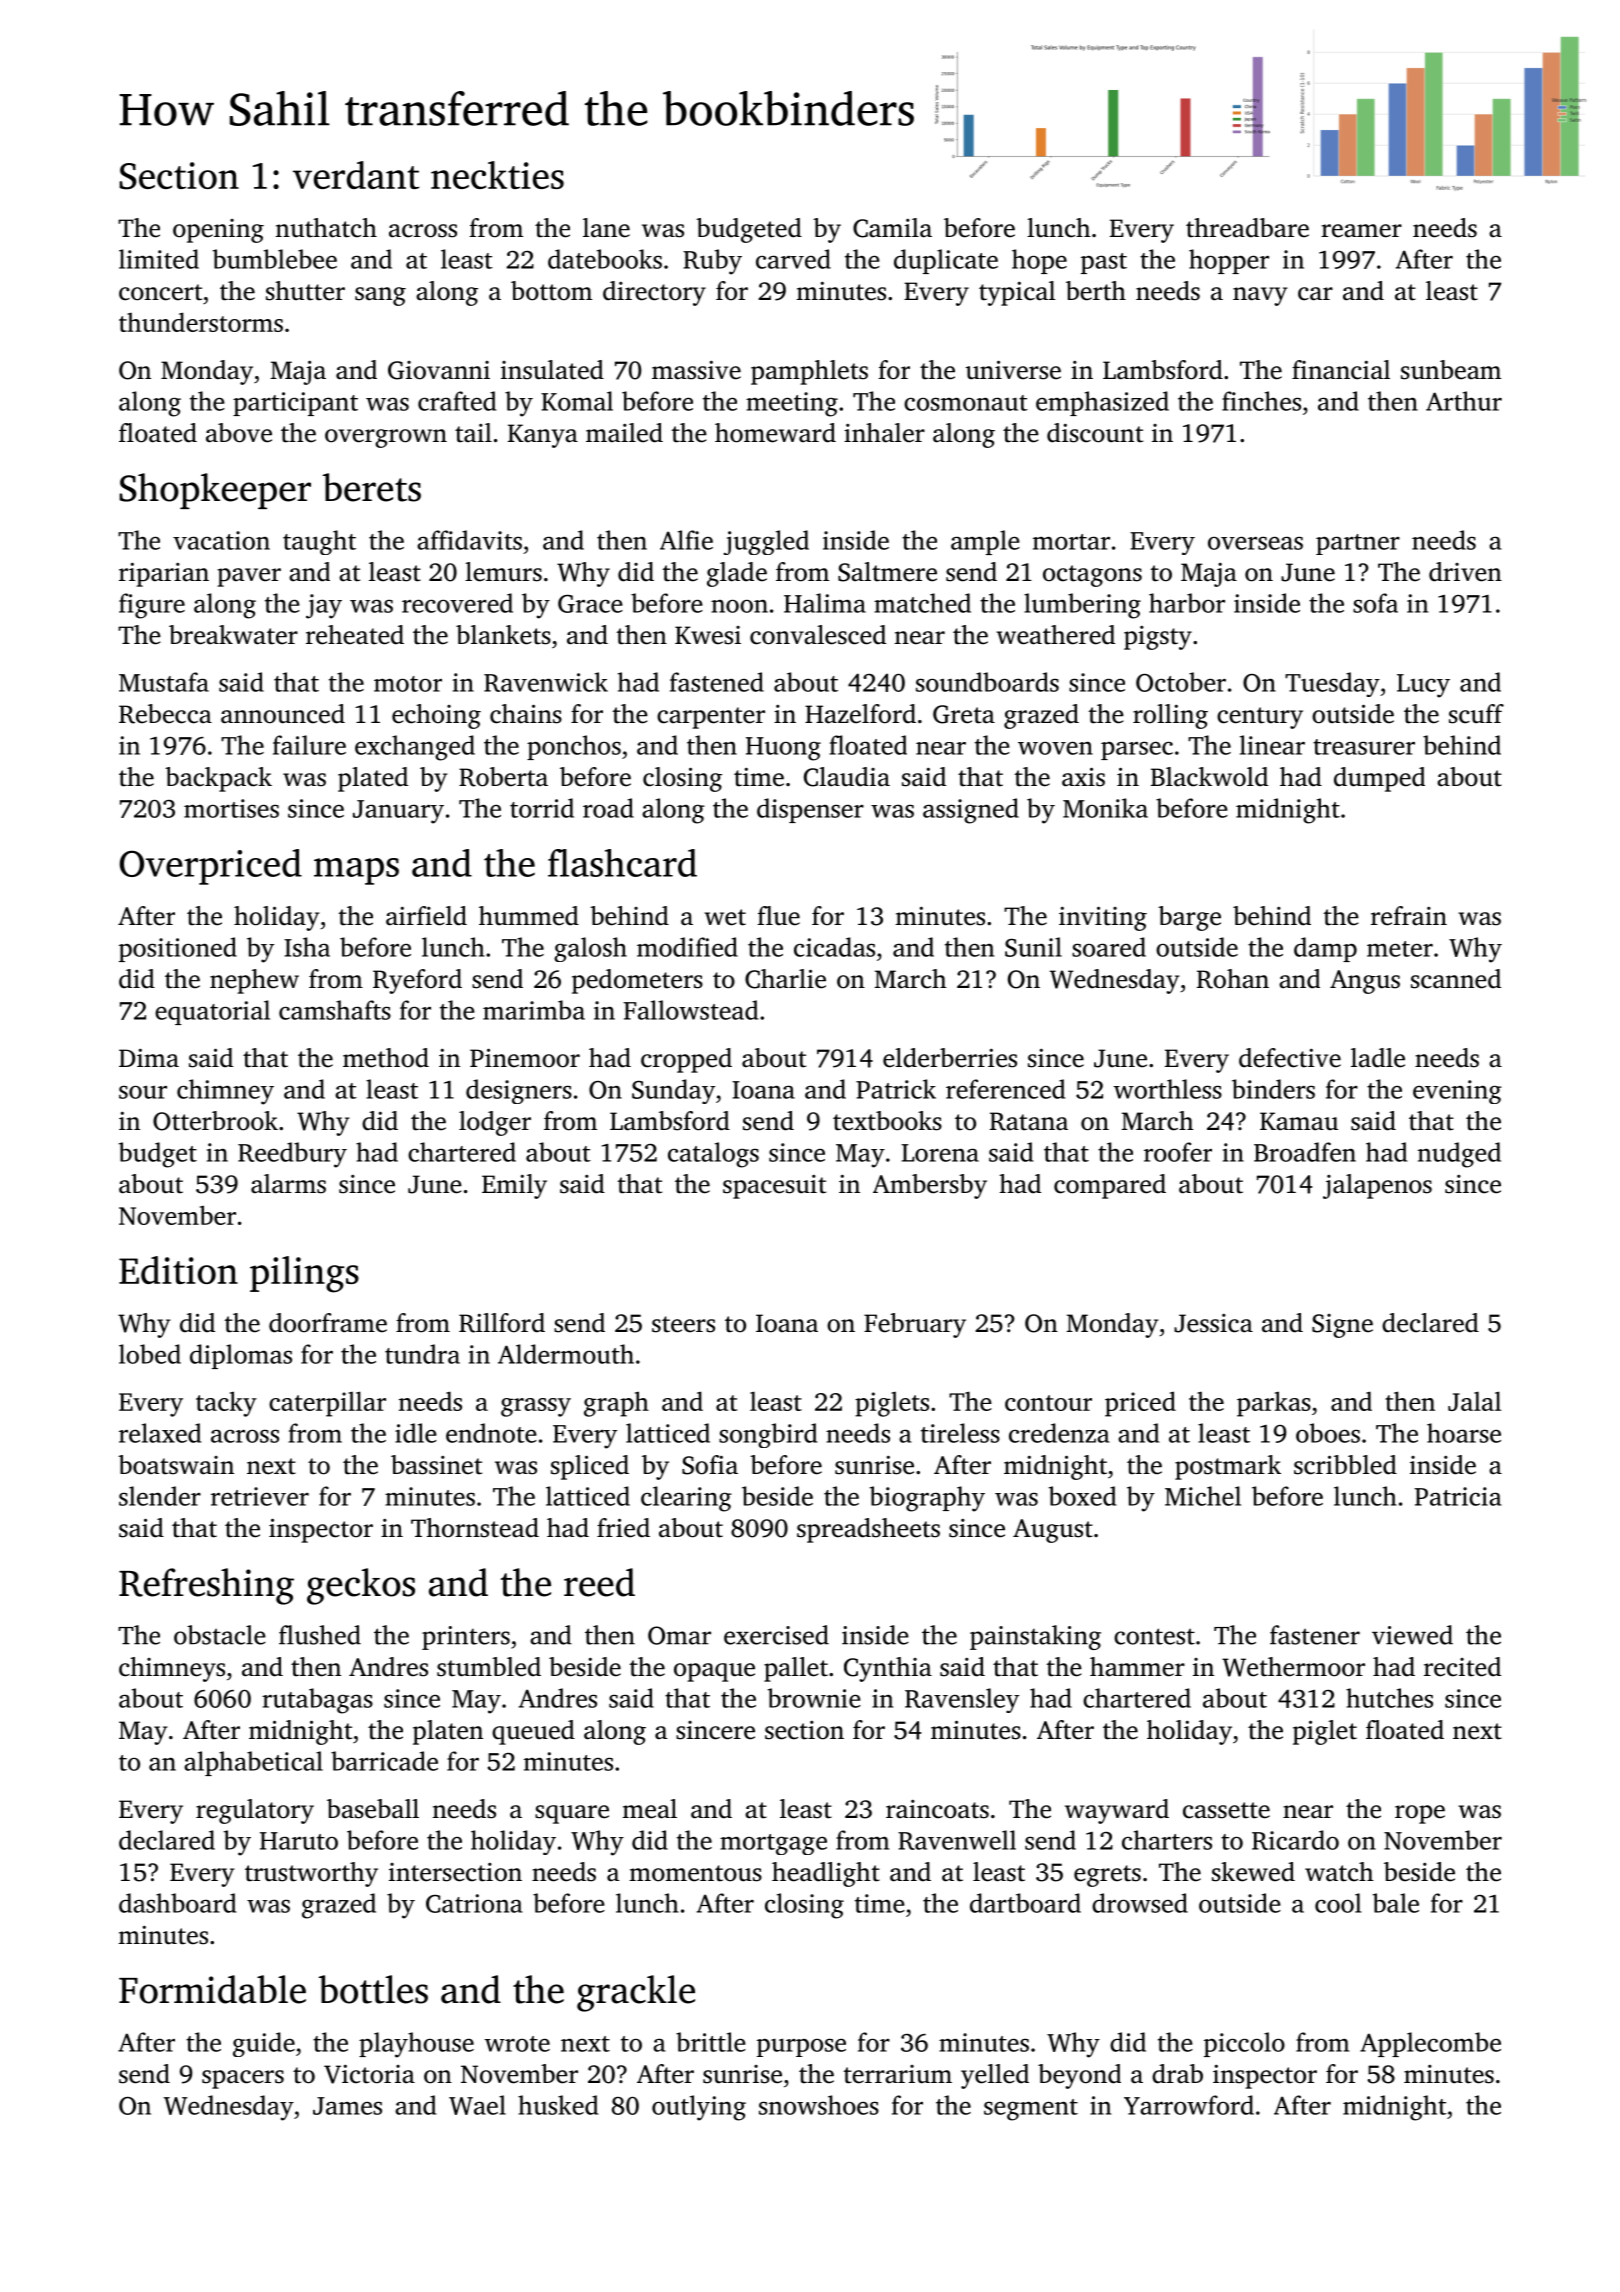  Describe the element at coordinates (1361, 231) in the page. I see `reamer` at that location.
